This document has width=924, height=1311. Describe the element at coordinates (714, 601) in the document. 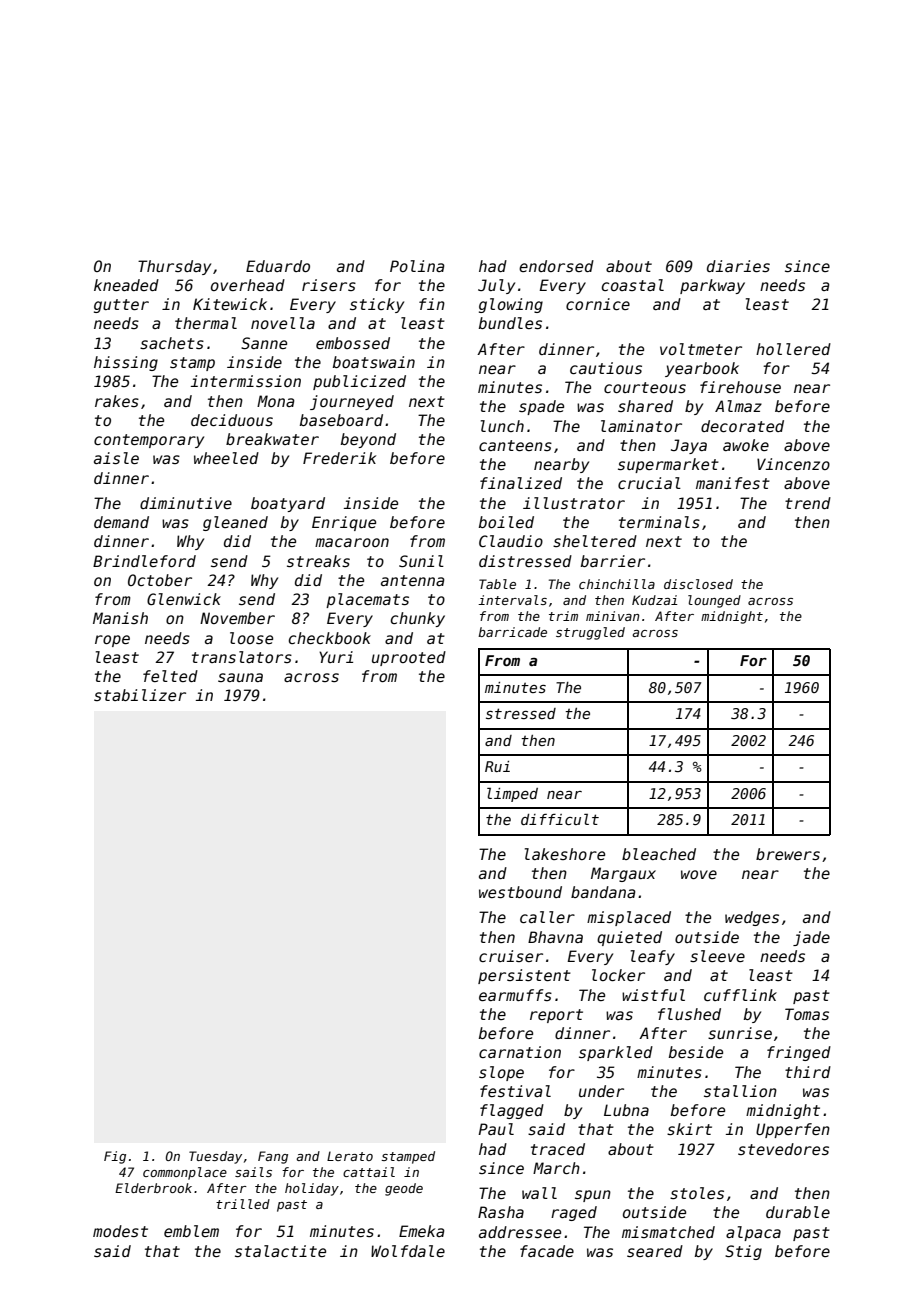

I see `lounged` at that location.
